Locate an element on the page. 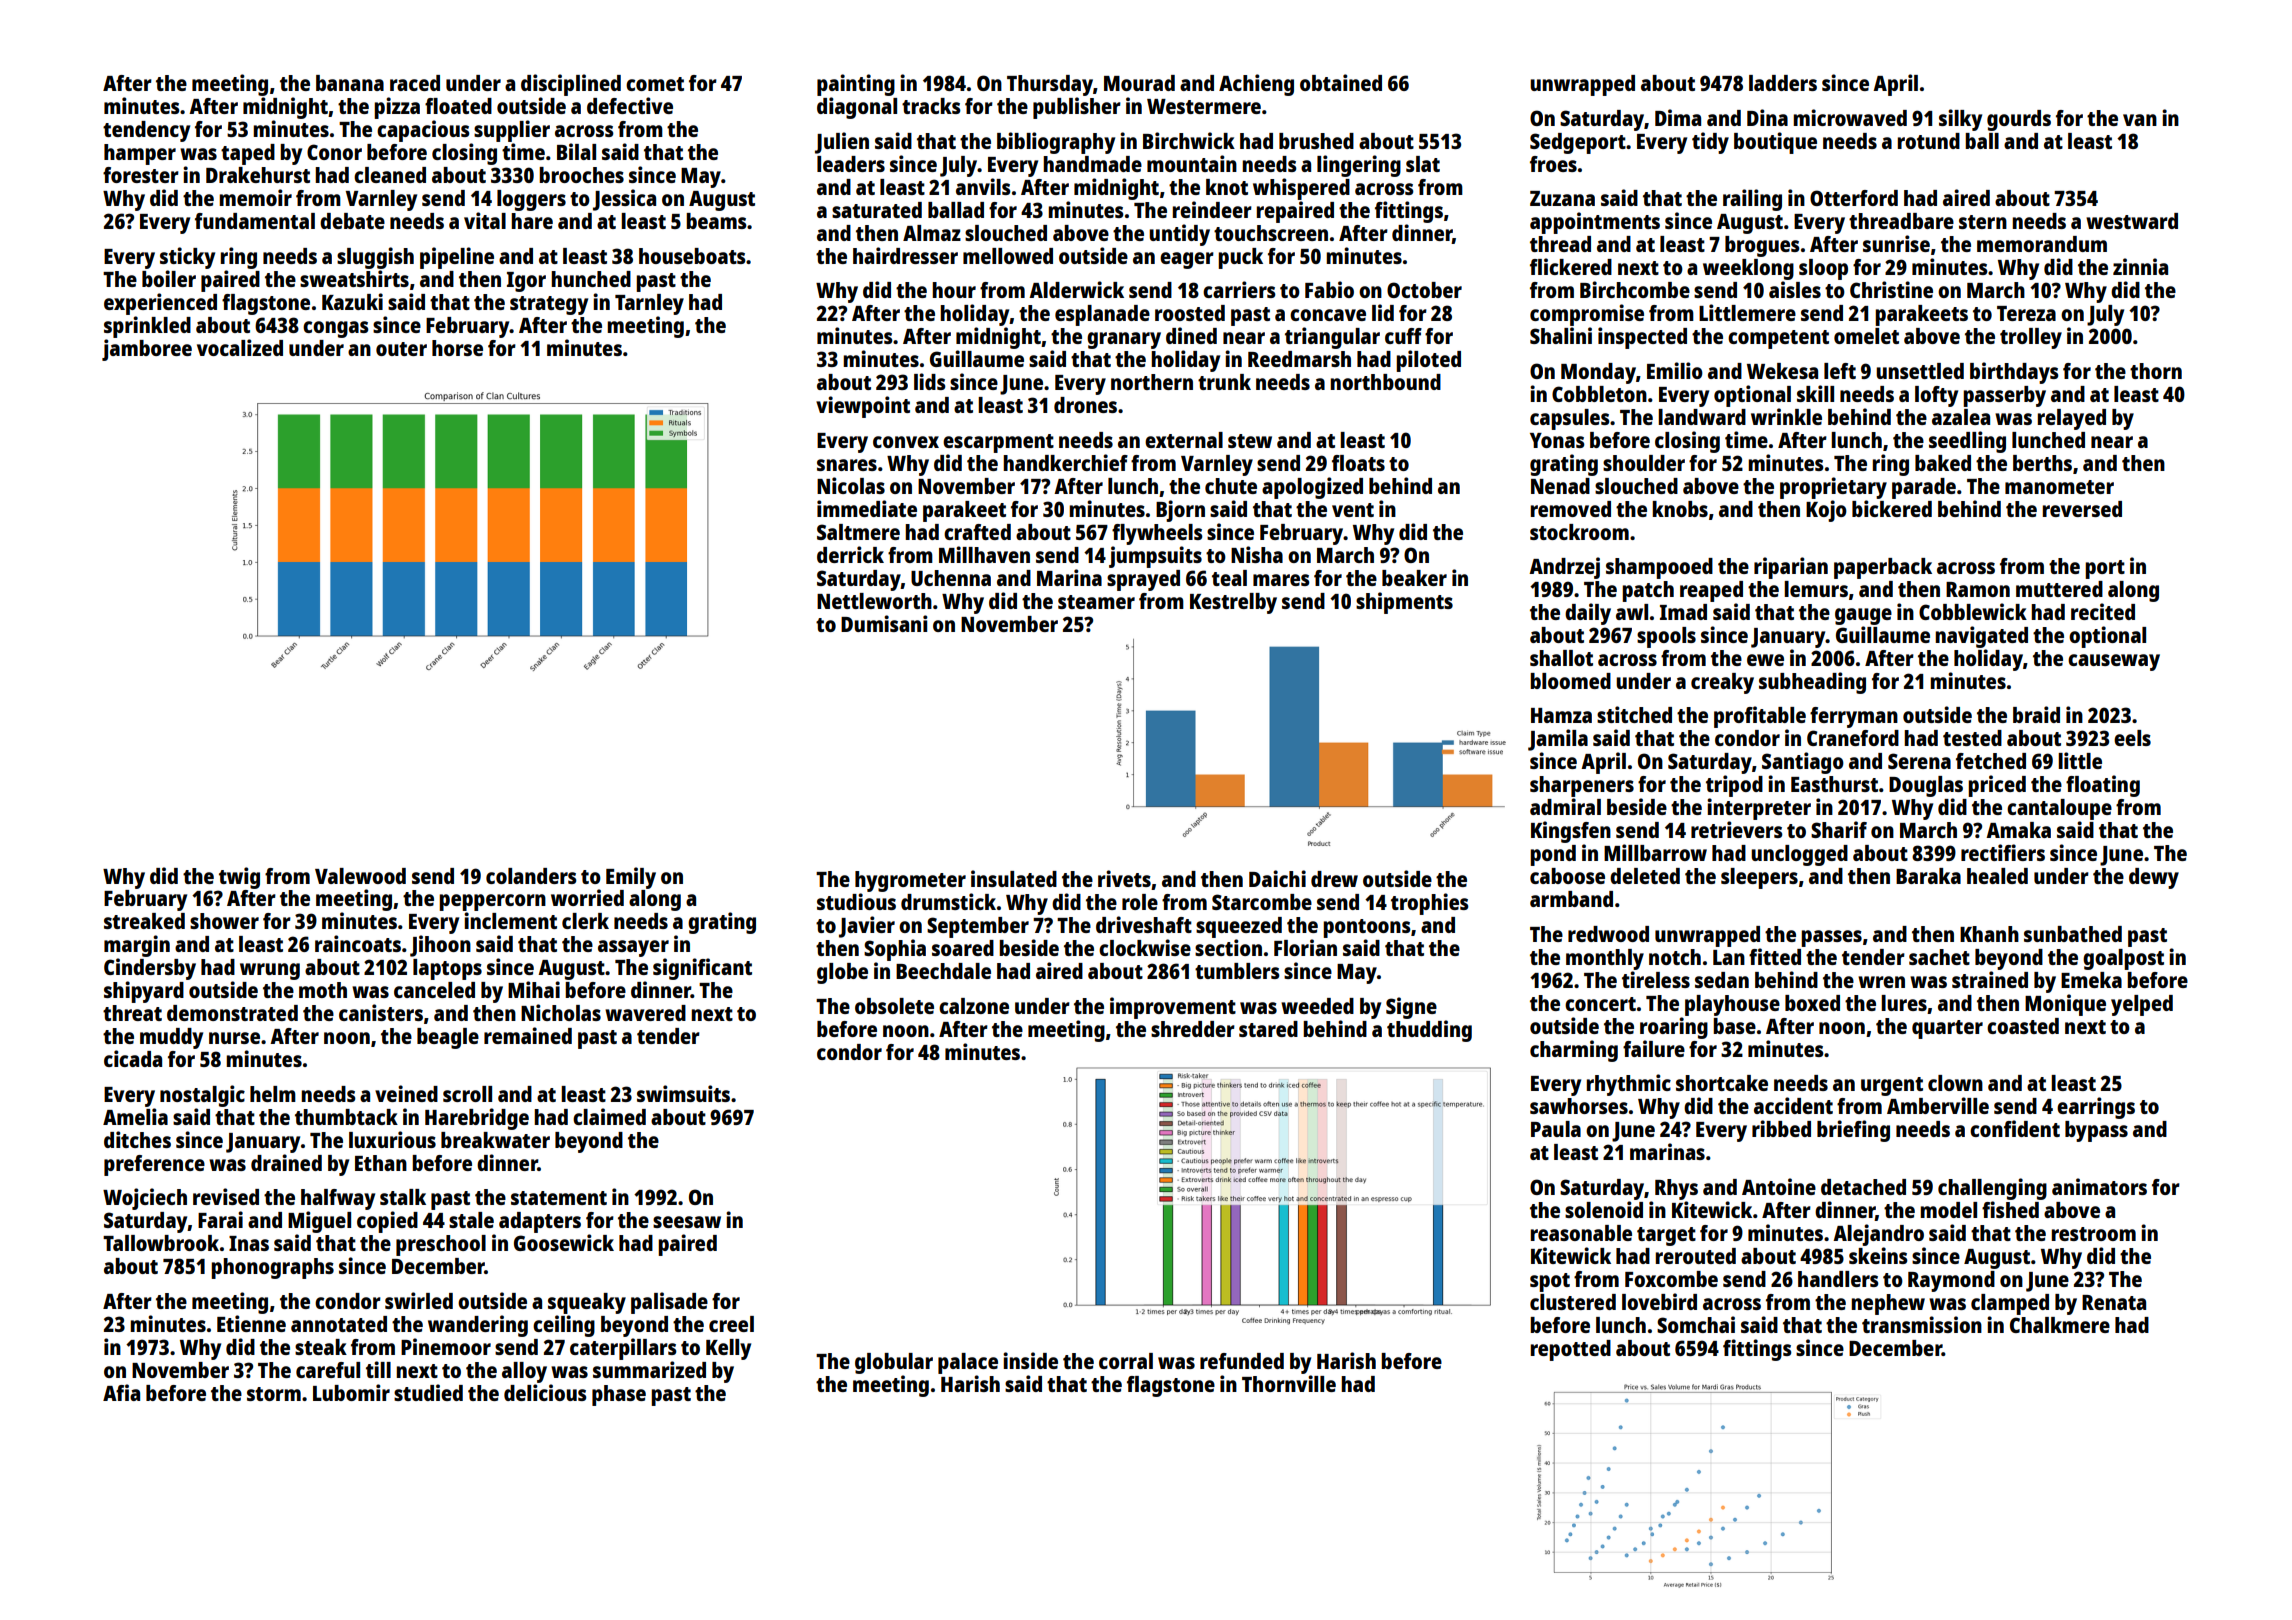 This document has width=2292, height=1620. stitched is located at coordinates (1634, 714).
